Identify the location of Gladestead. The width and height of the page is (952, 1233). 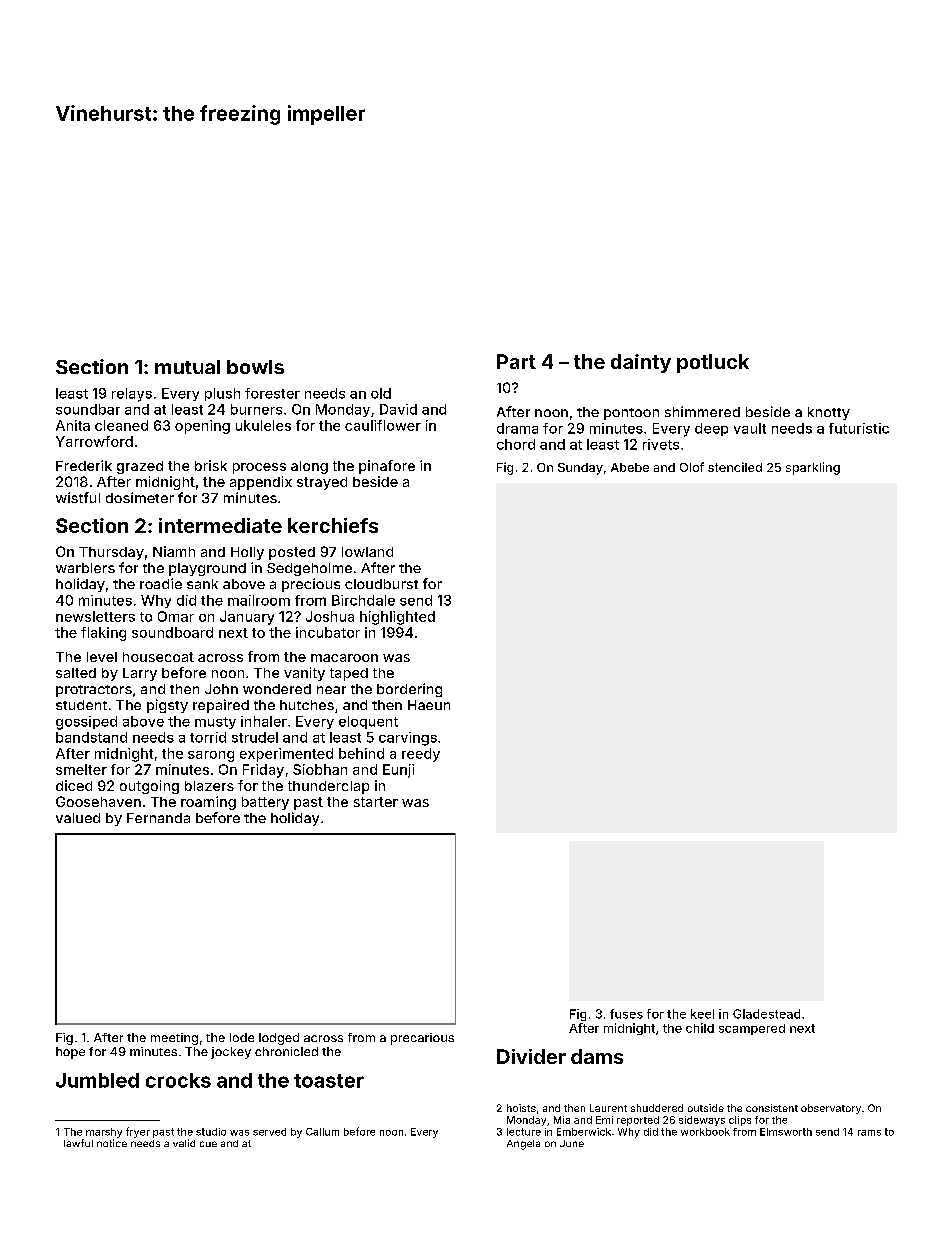
(766, 1014).
